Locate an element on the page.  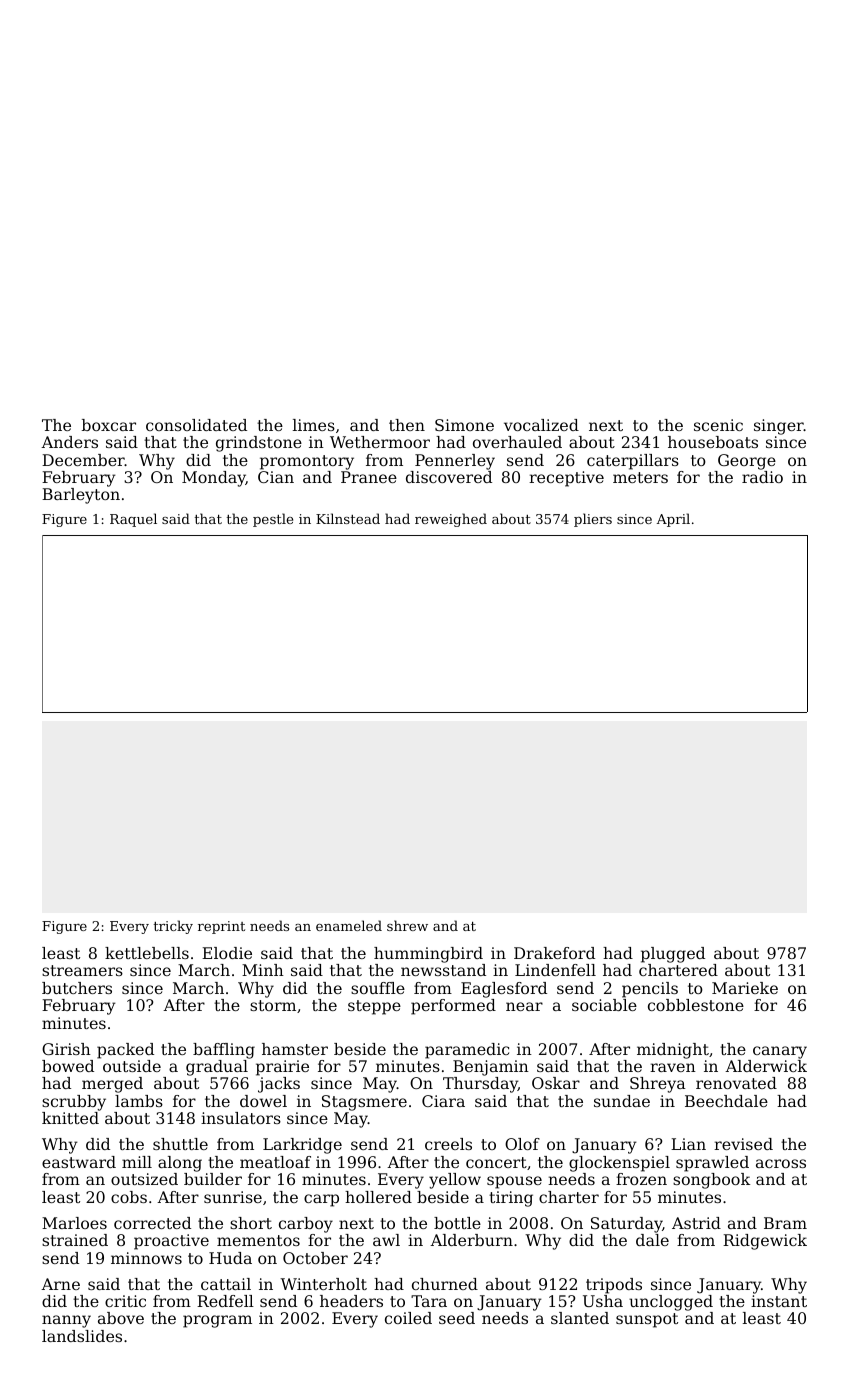
Drakeford is located at coordinates (554, 953).
